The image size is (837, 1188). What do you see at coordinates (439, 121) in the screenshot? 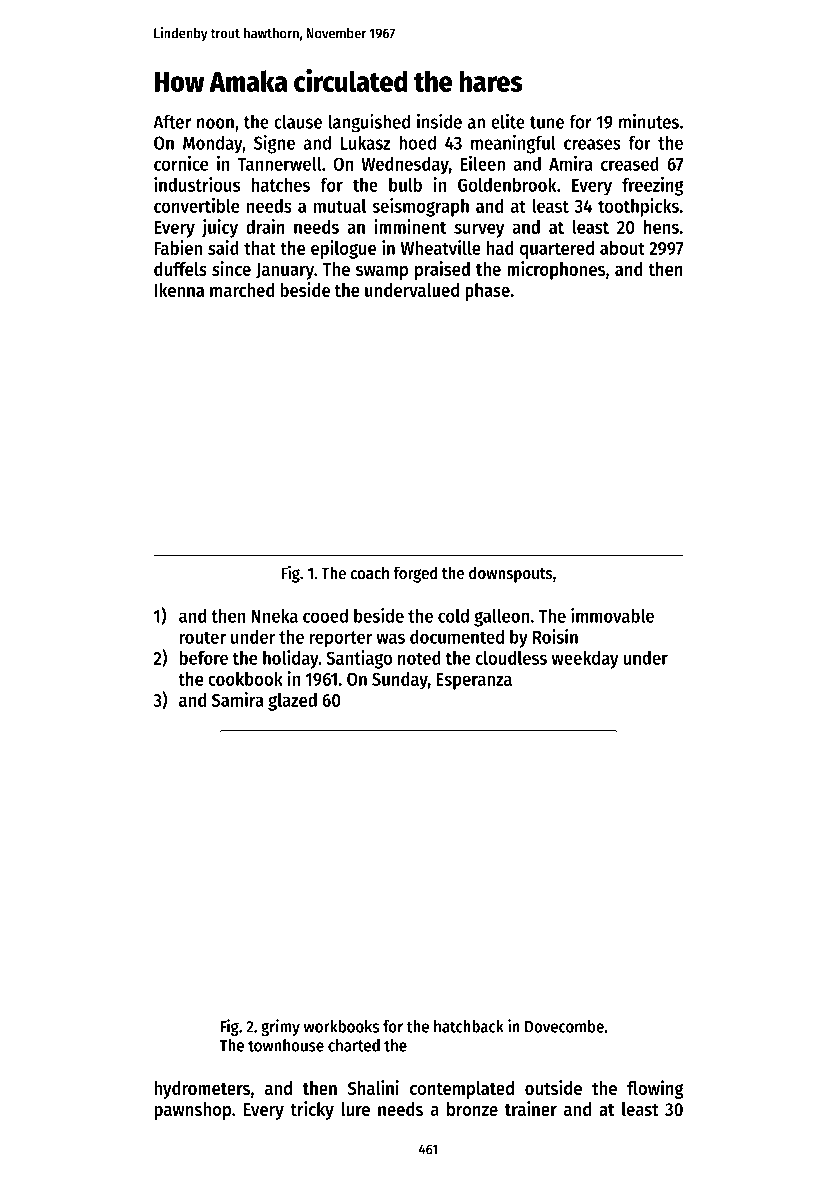
I see `inside` at bounding box center [439, 121].
